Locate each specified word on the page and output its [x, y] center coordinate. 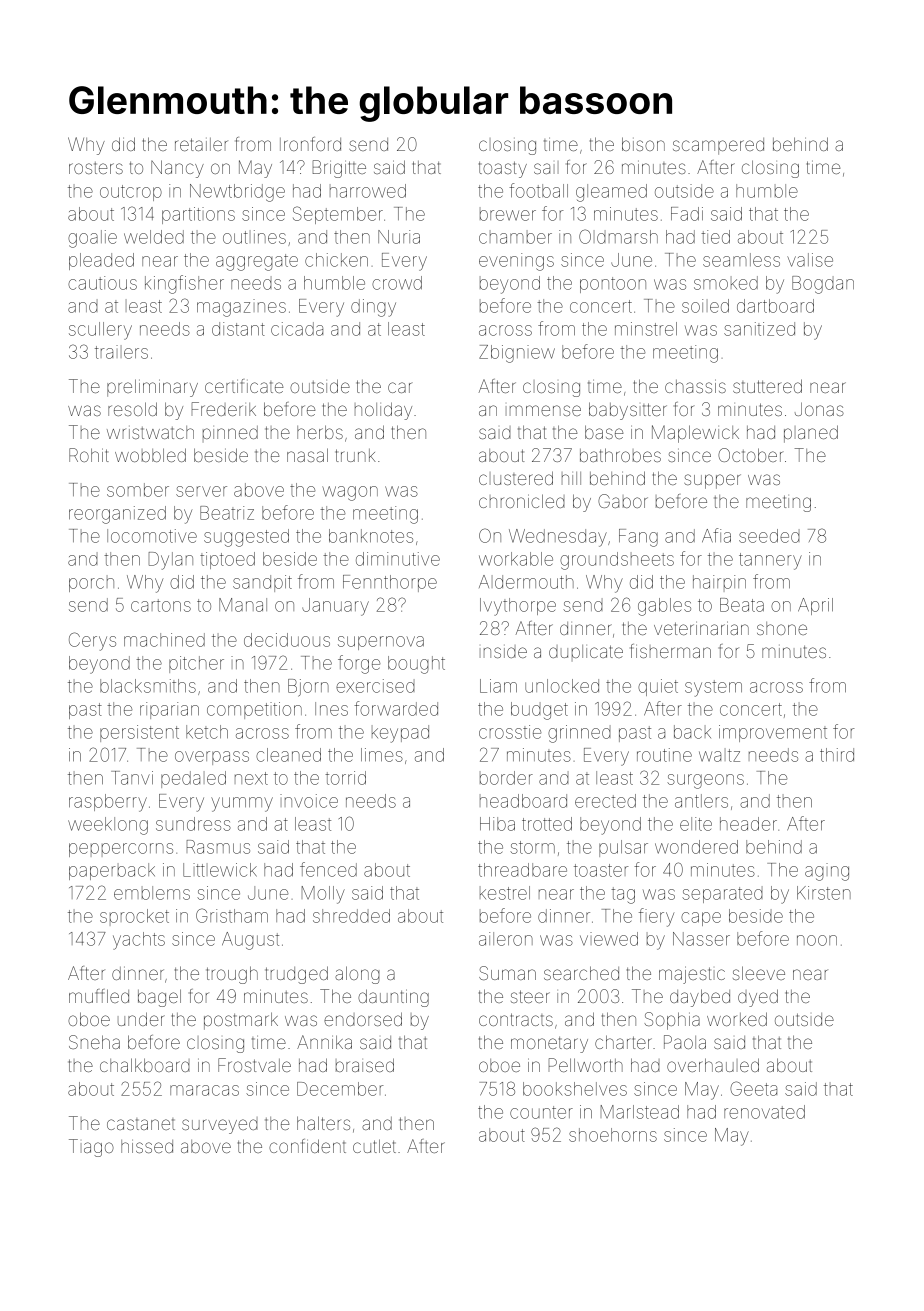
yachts [139, 941]
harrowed [368, 191]
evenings [516, 262]
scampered [718, 146]
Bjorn [308, 688]
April [815, 606]
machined [164, 640]
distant [238, 329]
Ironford [310, 144]
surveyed [220, 1126]
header [748, 824]
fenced [328, 869]
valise [810, 260]
